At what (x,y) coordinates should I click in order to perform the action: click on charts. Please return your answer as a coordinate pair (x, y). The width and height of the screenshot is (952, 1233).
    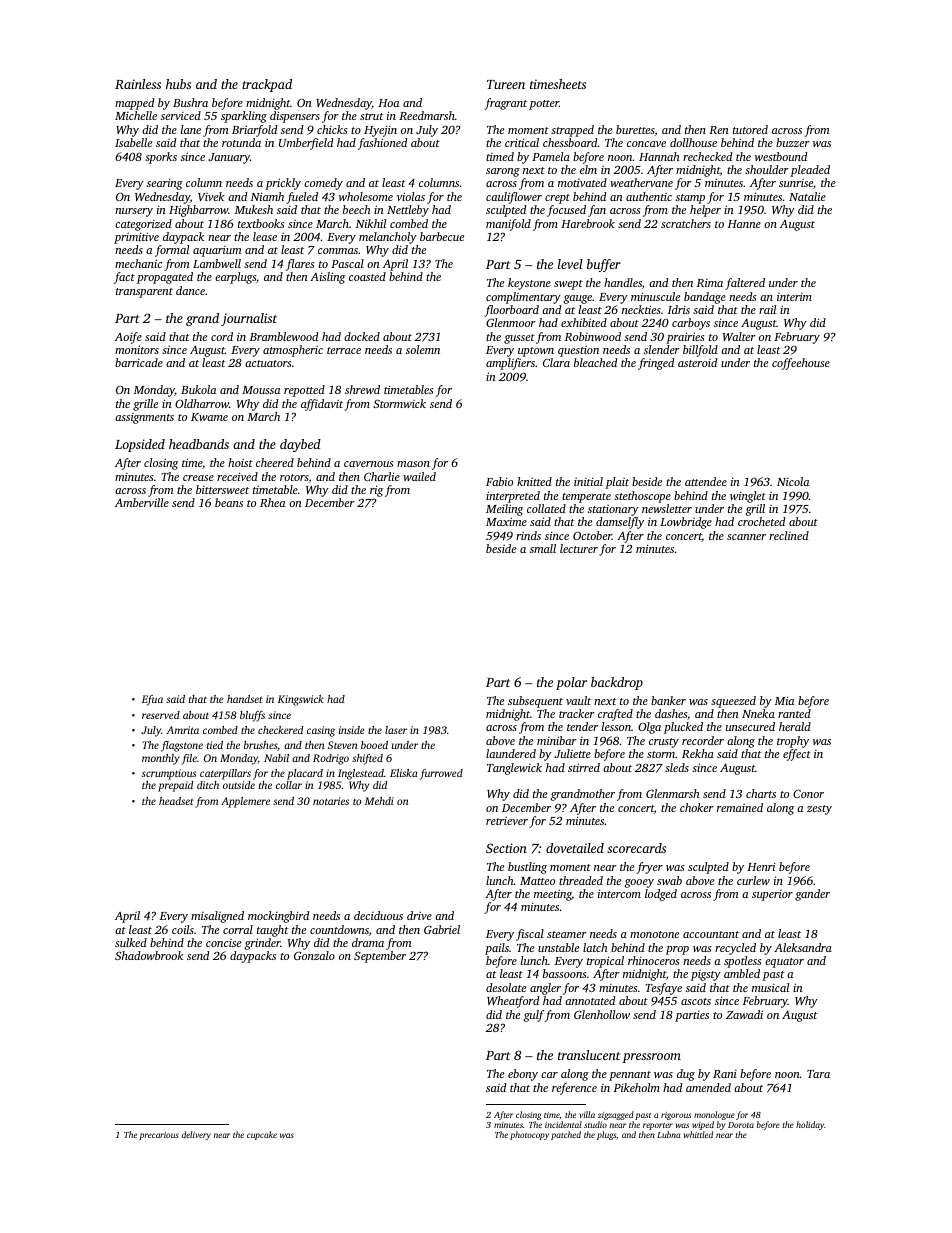
    Looking at the image, I should click on (761, 793).
